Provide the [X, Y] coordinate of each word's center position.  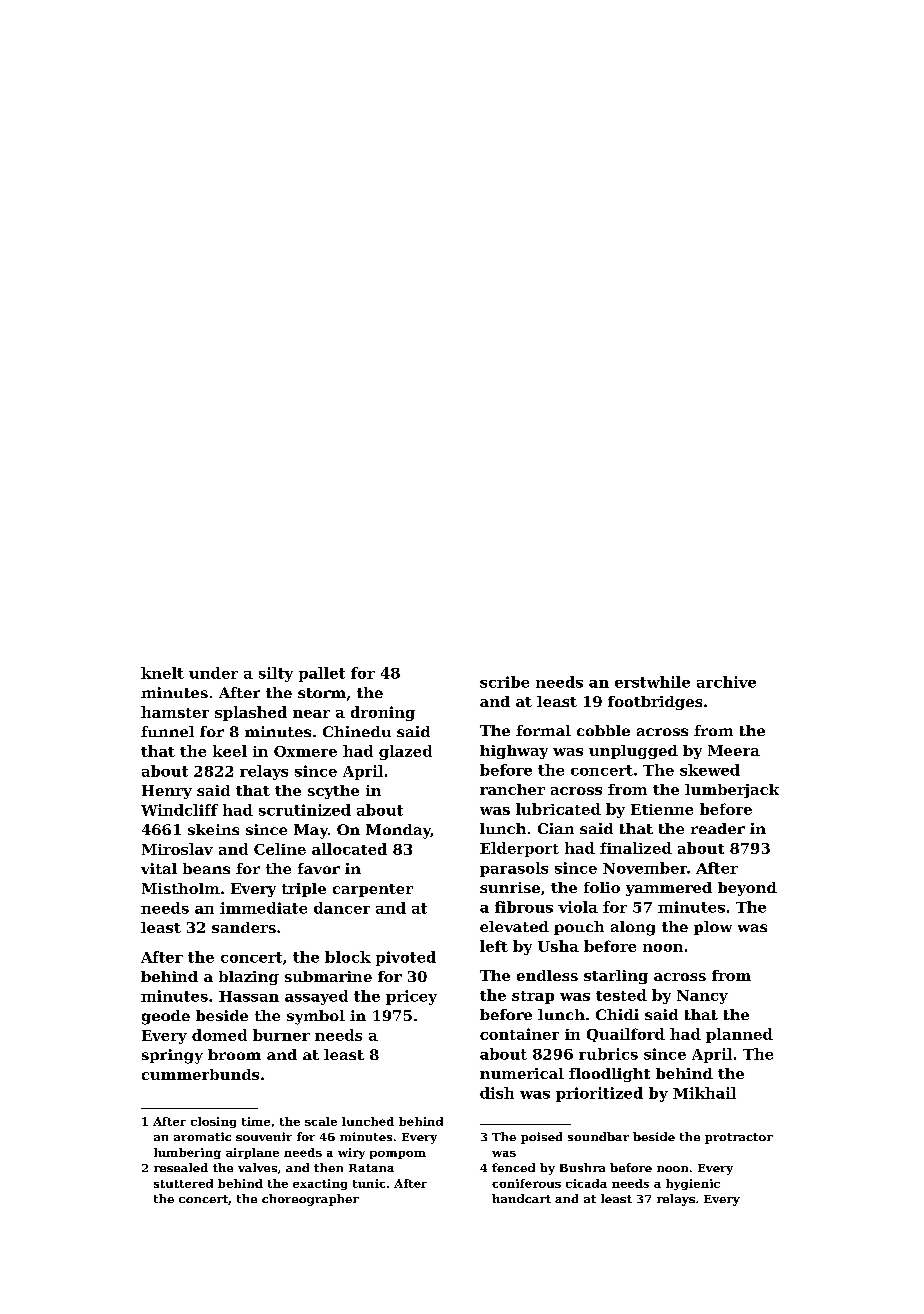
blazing [249, 978]
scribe [504, 682]
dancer [342, 908]
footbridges [655, 703]
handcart [521, 1198]
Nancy [702, 997]
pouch [579, 928]
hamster [175, 712]
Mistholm [181, 888]
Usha [558, 946]
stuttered [183, 1183]
